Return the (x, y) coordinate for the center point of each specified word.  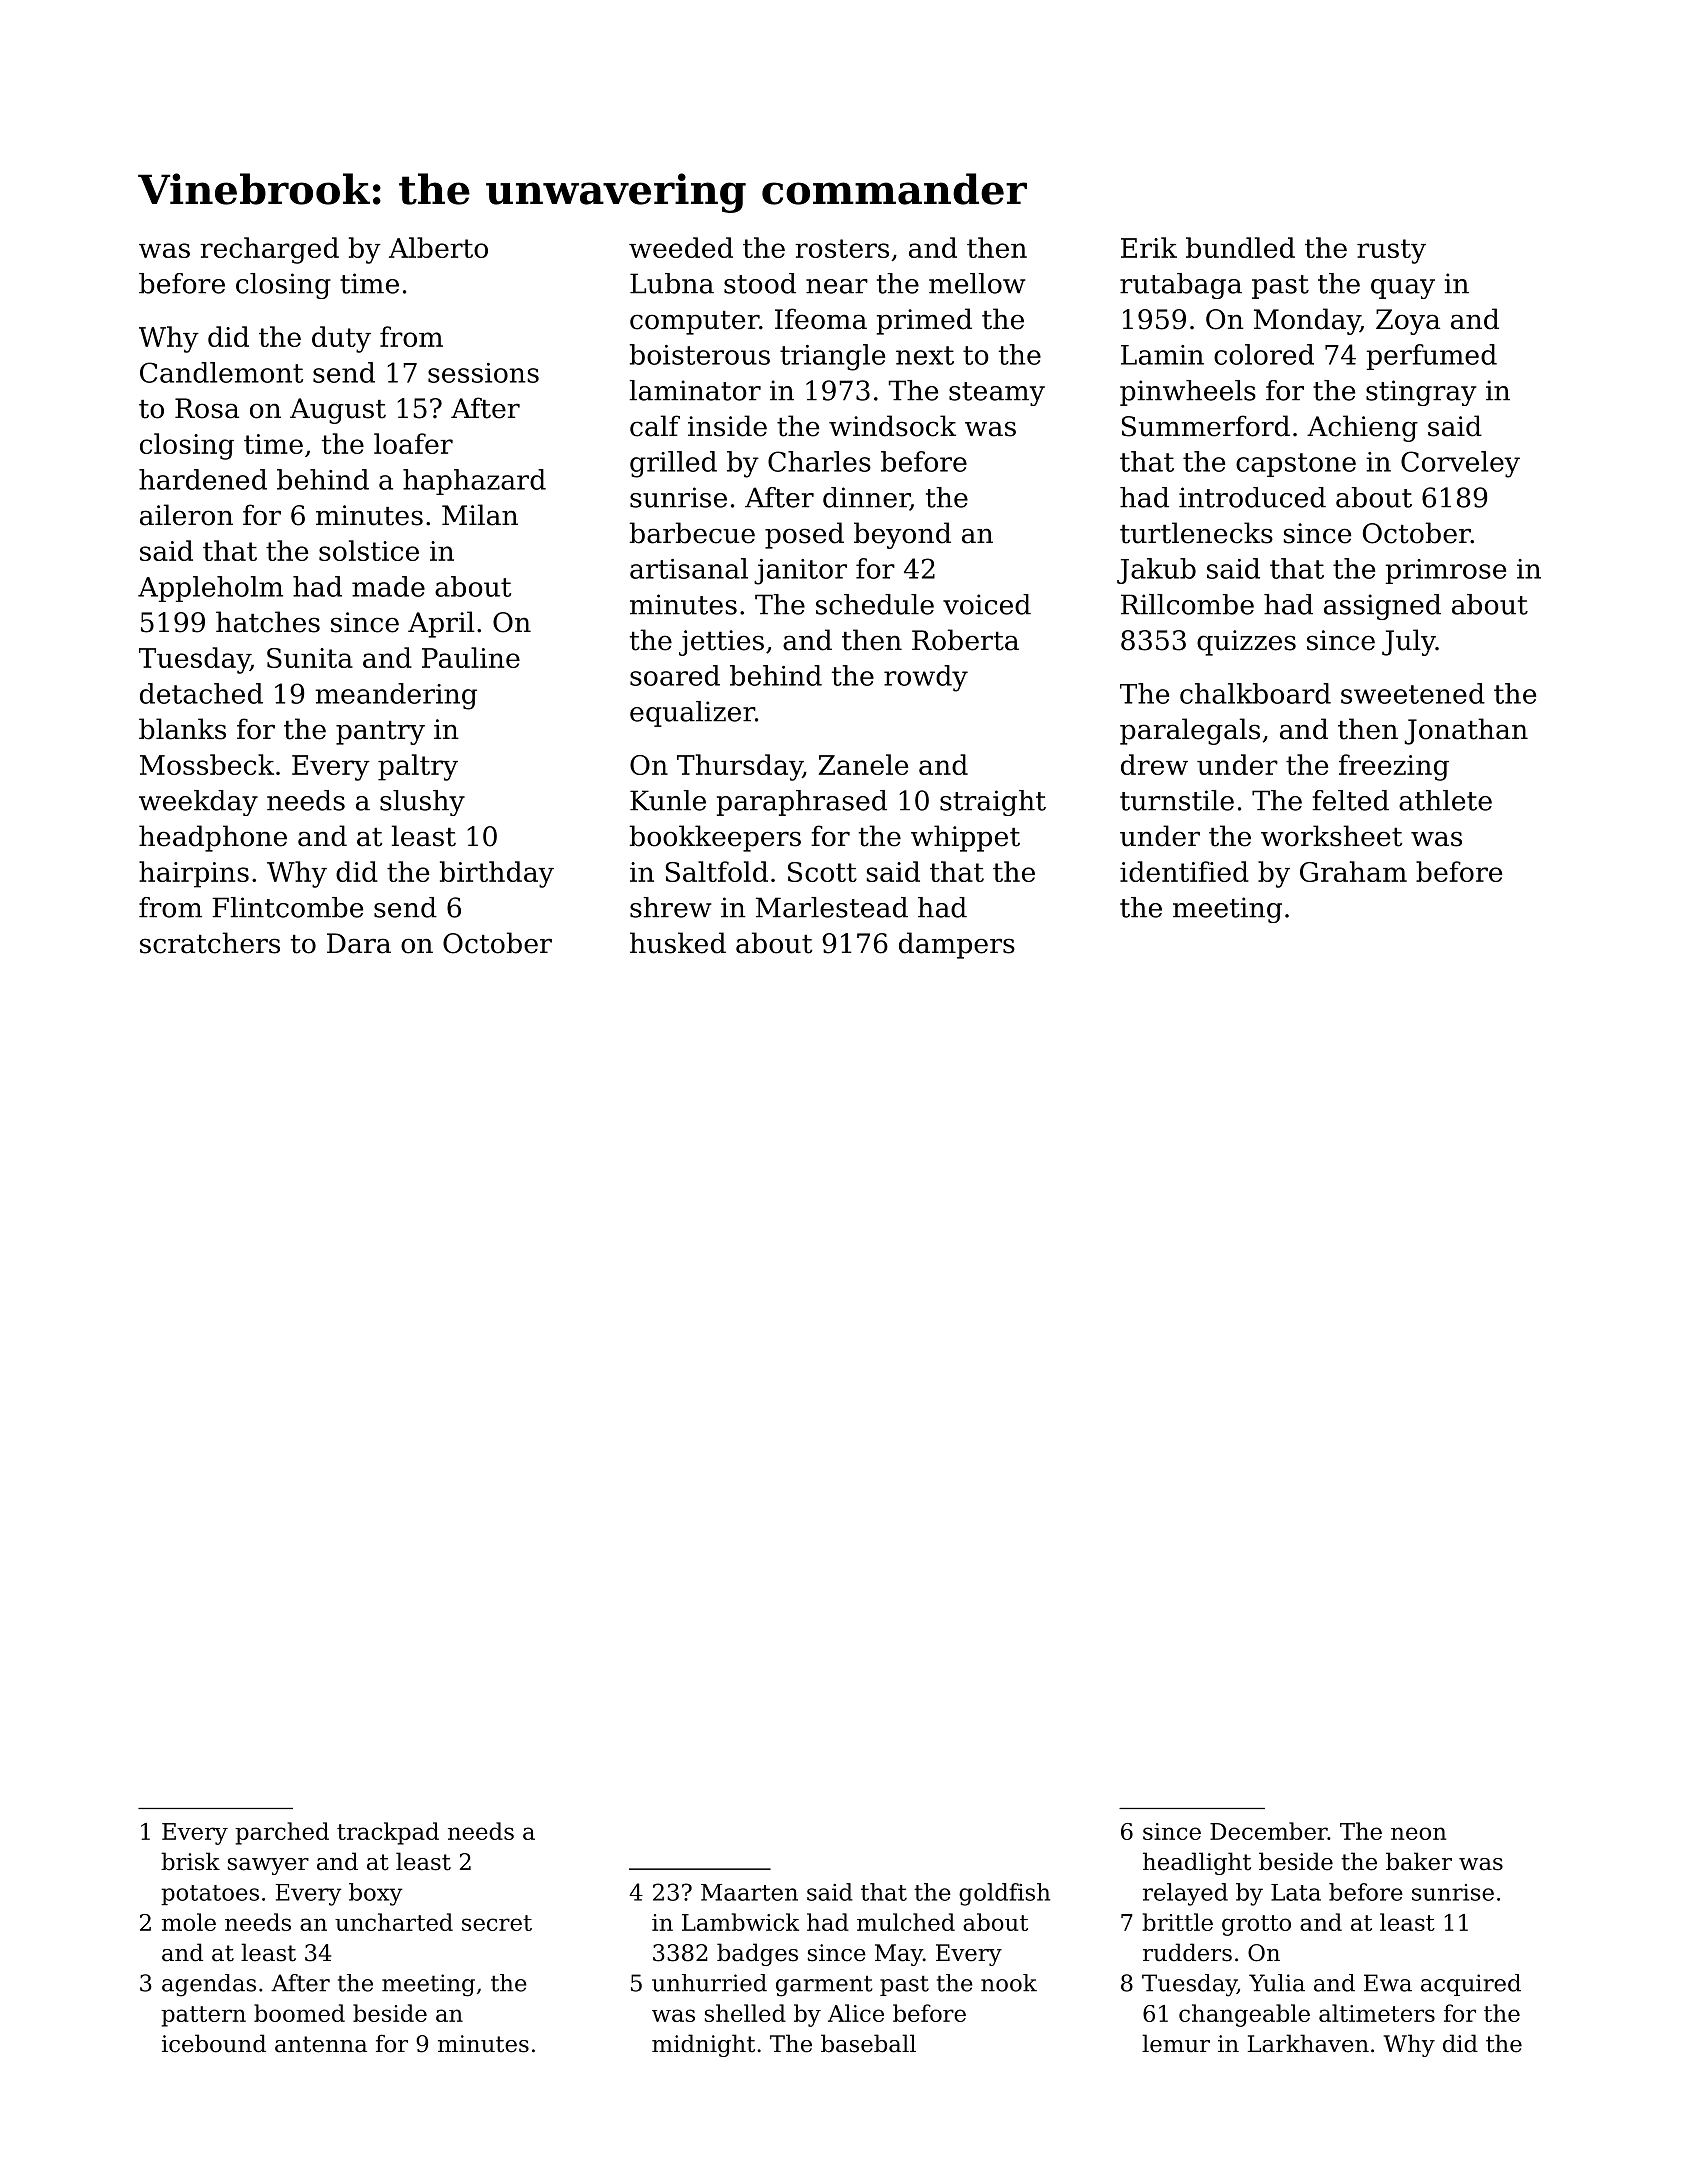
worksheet (1331, 836)
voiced (987, 604)
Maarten (749, 1892)
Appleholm (210, 589)
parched (282, 1833)
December (1269, 1831)
